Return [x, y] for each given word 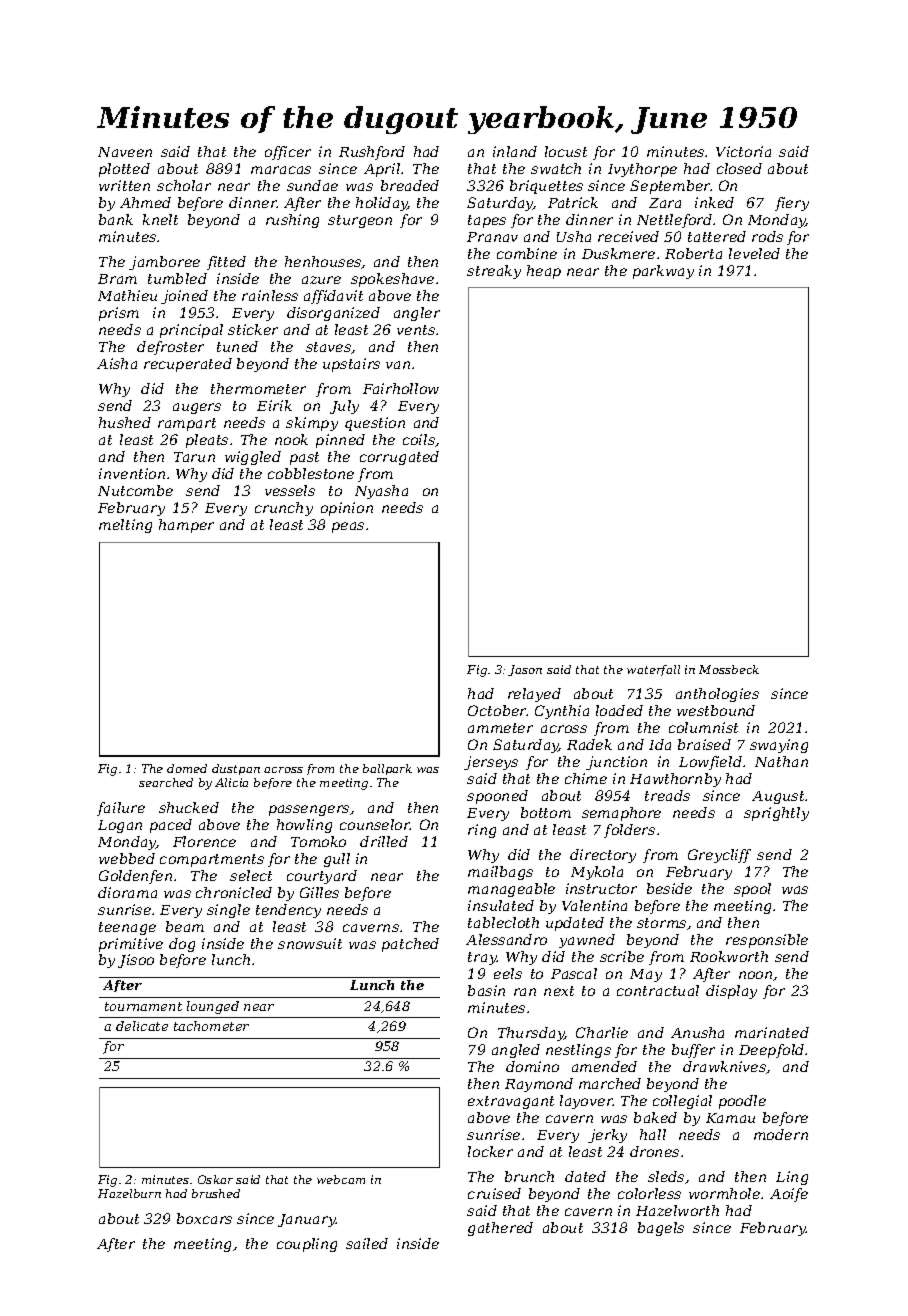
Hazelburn [129, 1193]
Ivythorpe [642, 170]
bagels [661, 1229]
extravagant [511, 1102]
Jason [525, 670]
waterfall [653, 670]
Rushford [372, 153]
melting [125, 526]
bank [116, 219]
